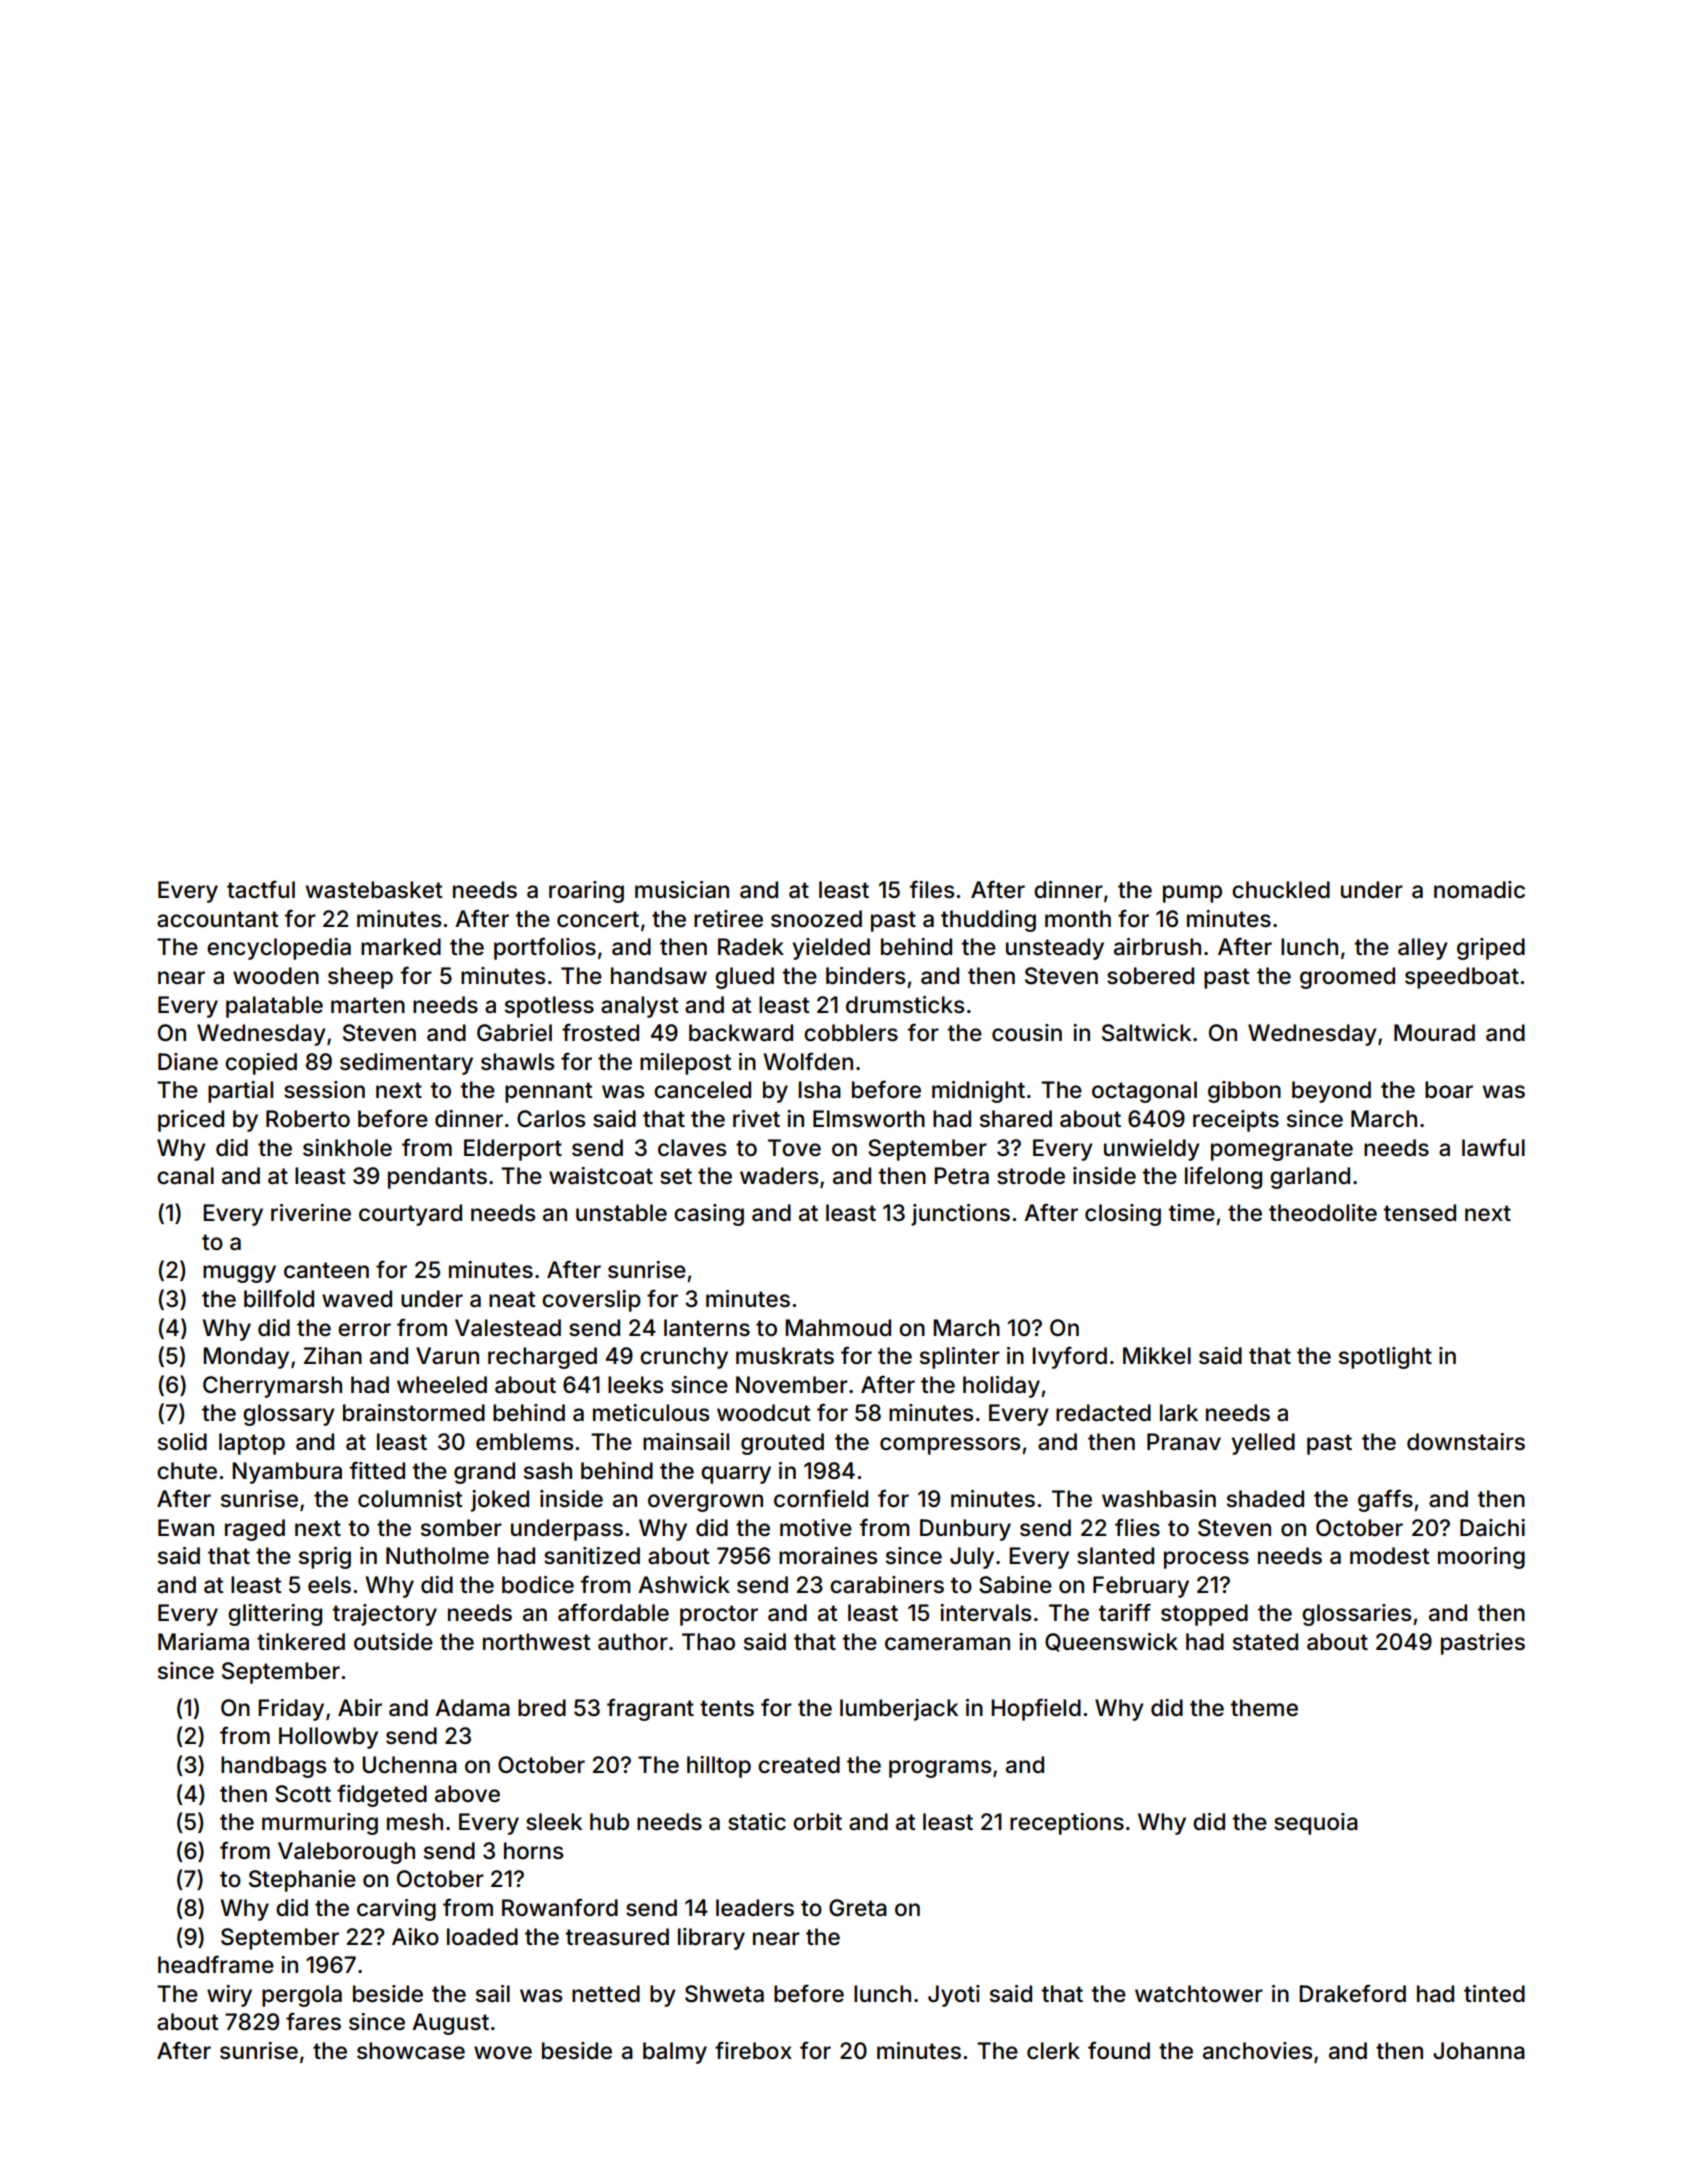 The height and width of the image is (2178, 1683). What do you see at coordinates (1494, 1994) in the image?
I see `tinted` at bounding box center [1494, 1994].
